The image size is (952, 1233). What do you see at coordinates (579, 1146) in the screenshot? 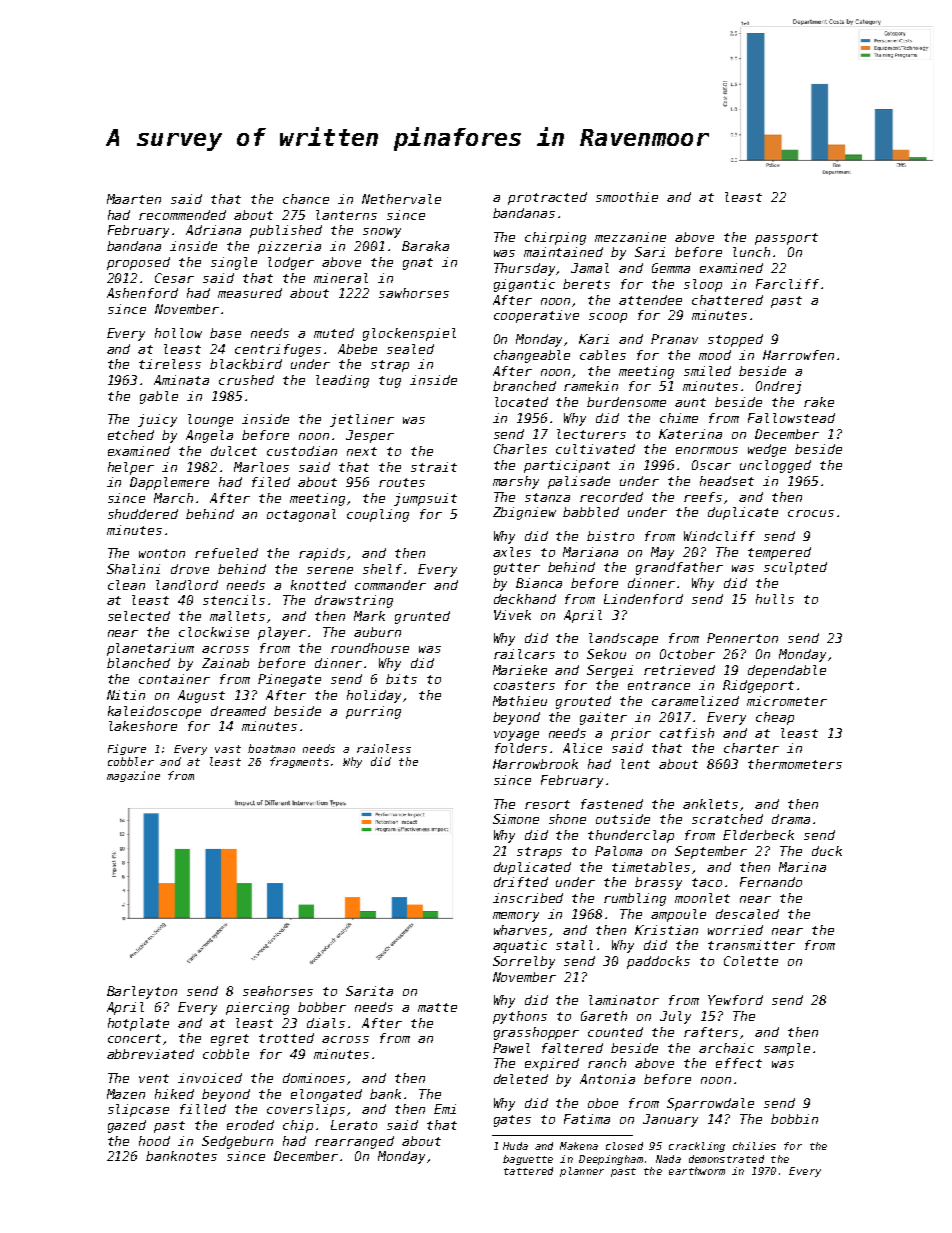
I see `Makena` at bounding box center [579, 1146].
